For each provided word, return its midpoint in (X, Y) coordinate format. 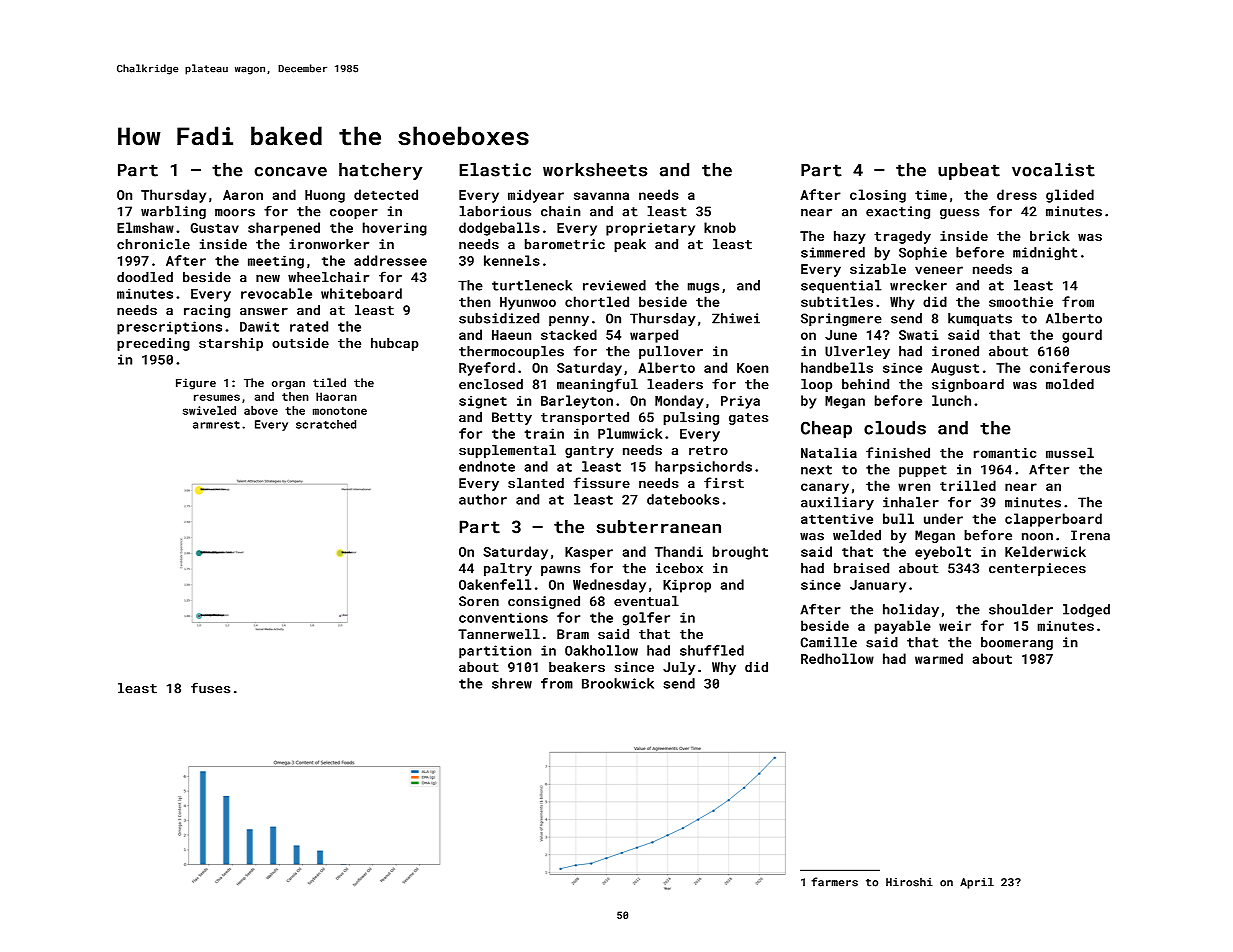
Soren (479, 601)
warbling (173, 212)
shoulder (1021, 609)
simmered (833, 252)
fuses (210, 688)
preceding (153, 344)
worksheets (595, 170)
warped (654, 336)
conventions (503, 617)
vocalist (1053, 170)
